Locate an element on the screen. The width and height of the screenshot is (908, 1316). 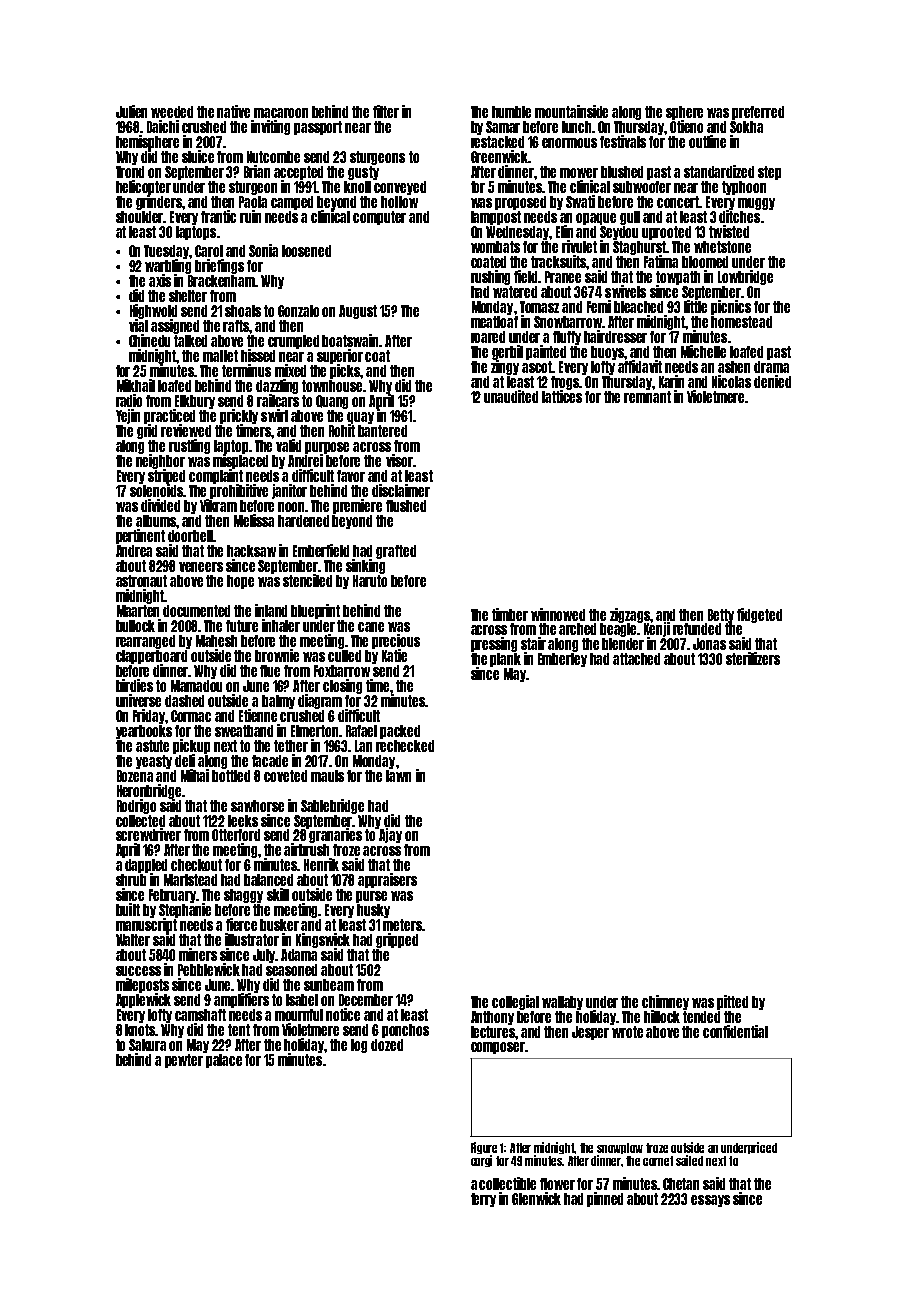
sterilizers is located at coordinates (753, 658).
